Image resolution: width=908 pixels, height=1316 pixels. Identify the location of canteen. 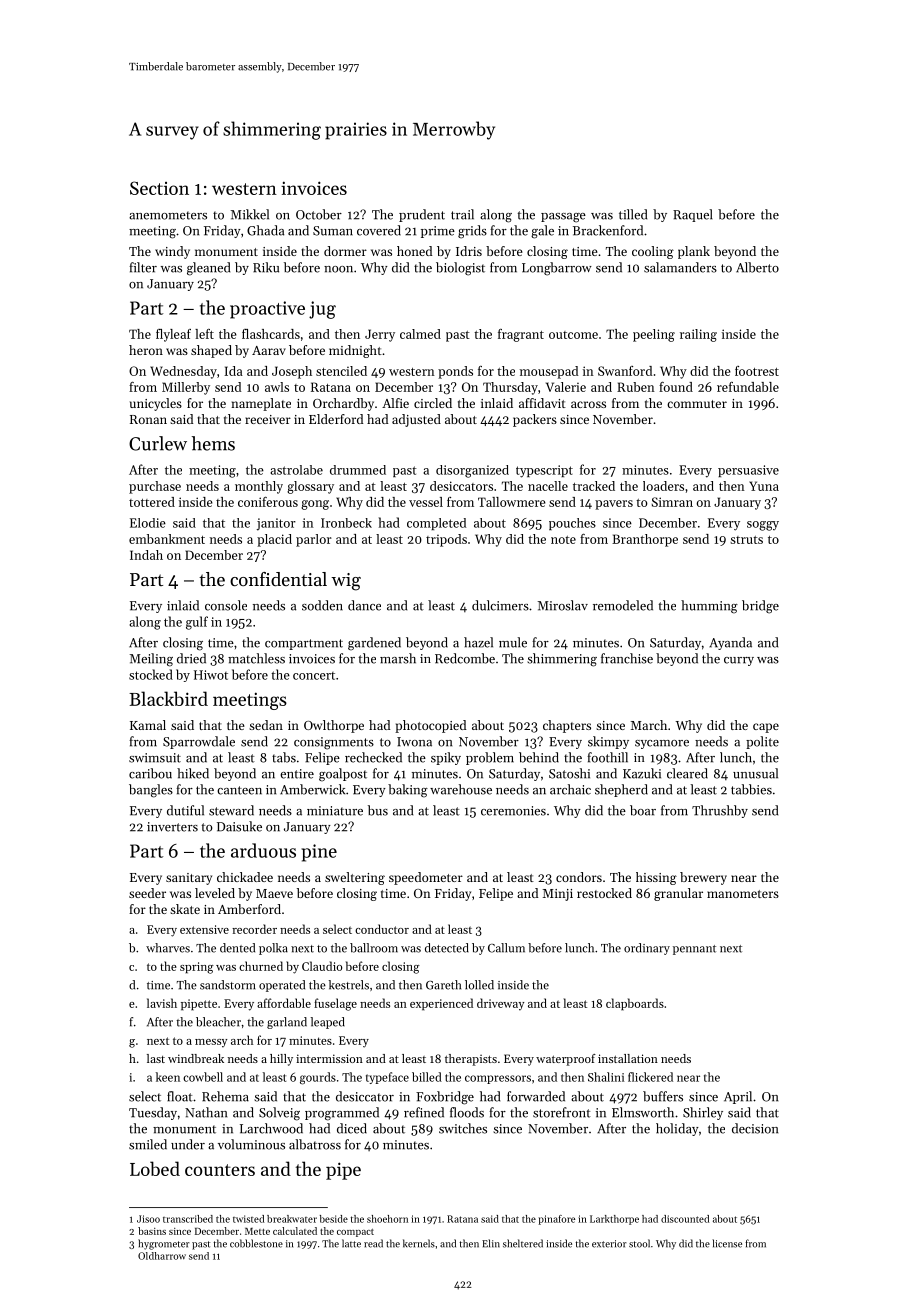
(239, 790).
